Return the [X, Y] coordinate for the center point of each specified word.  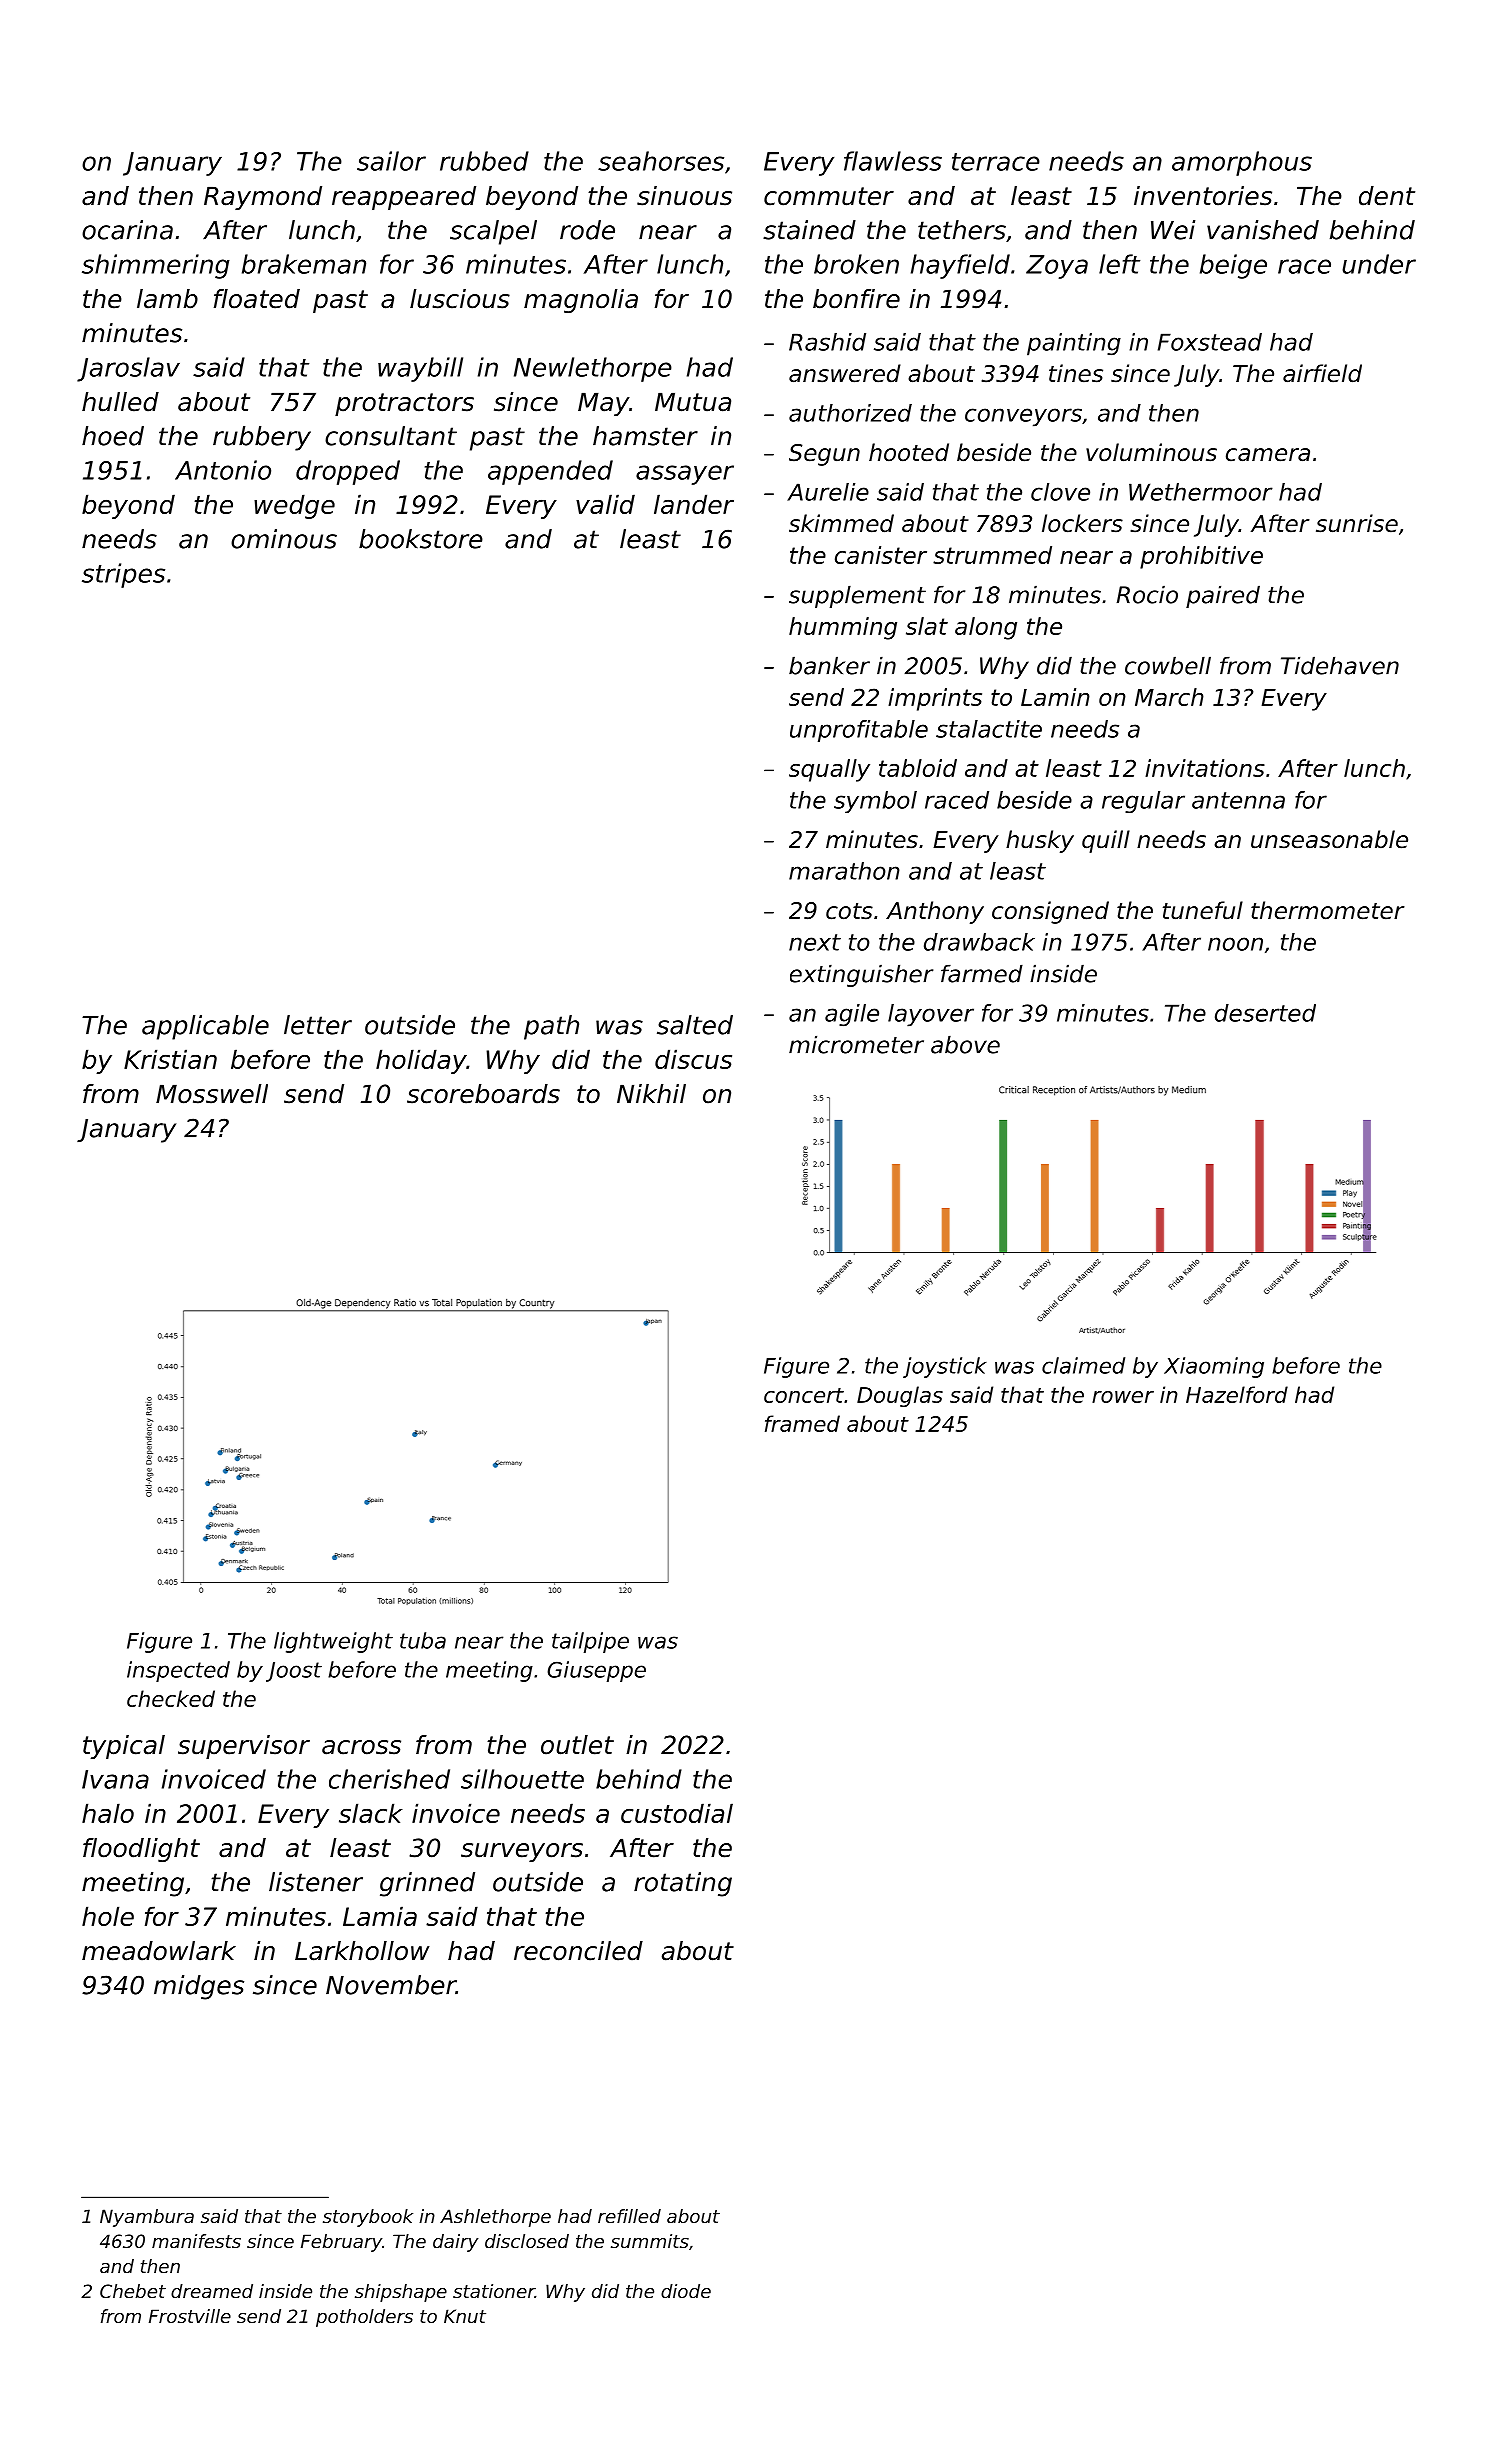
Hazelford [1237, 1394]
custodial [677, 1813]
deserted [1265, 1013]
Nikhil [651, 1093]
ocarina [127, 230]
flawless [893, 161]
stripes [123, 575]
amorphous [1242, 163]
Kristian [170, 1059]
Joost [294, 1672]
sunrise [1357, 523]
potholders [364, 2318]
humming [843, 628]
